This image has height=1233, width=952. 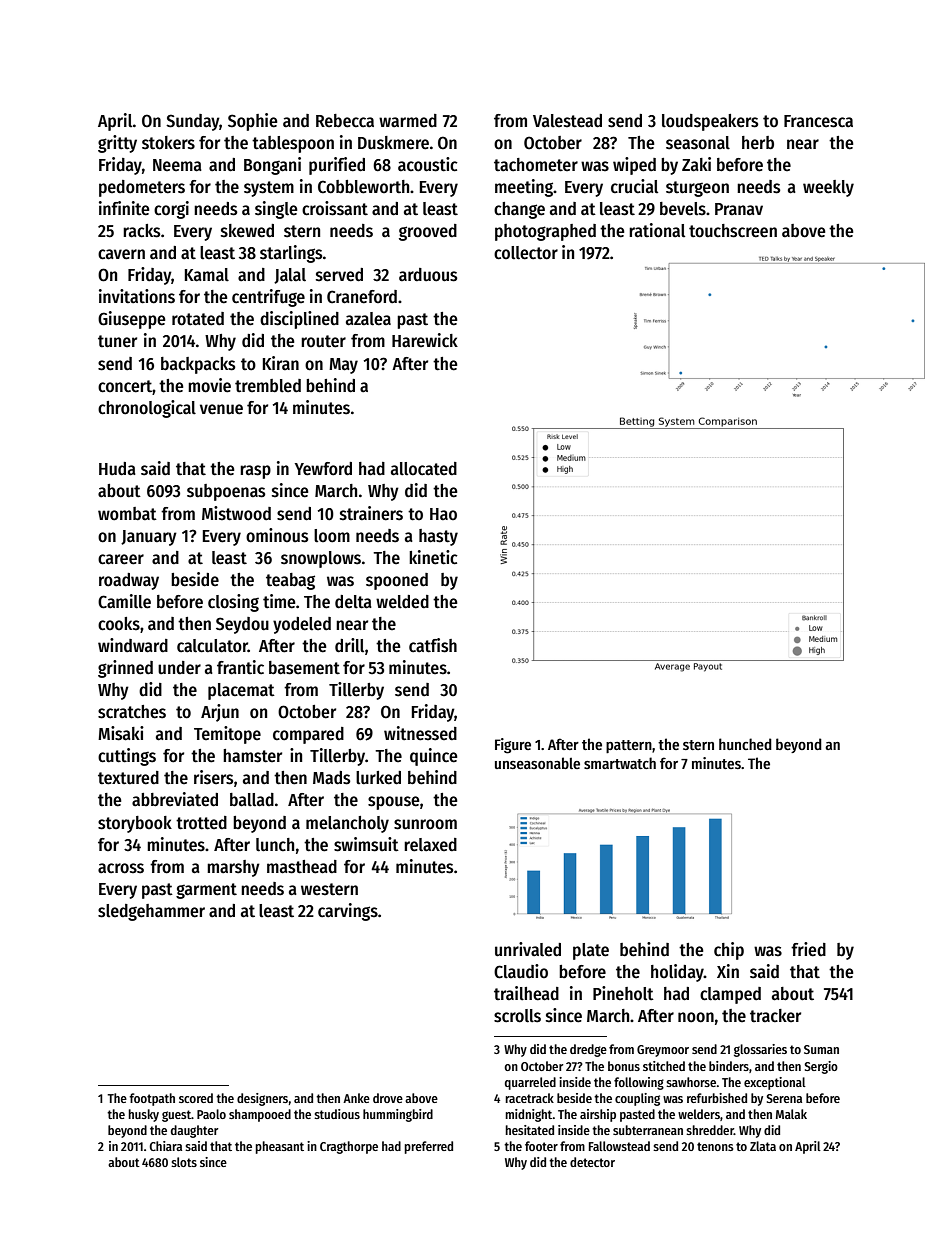 What do you see at coordinates (745, 744) in the image?
I see `hunched` at bounding box center [745, 744].
